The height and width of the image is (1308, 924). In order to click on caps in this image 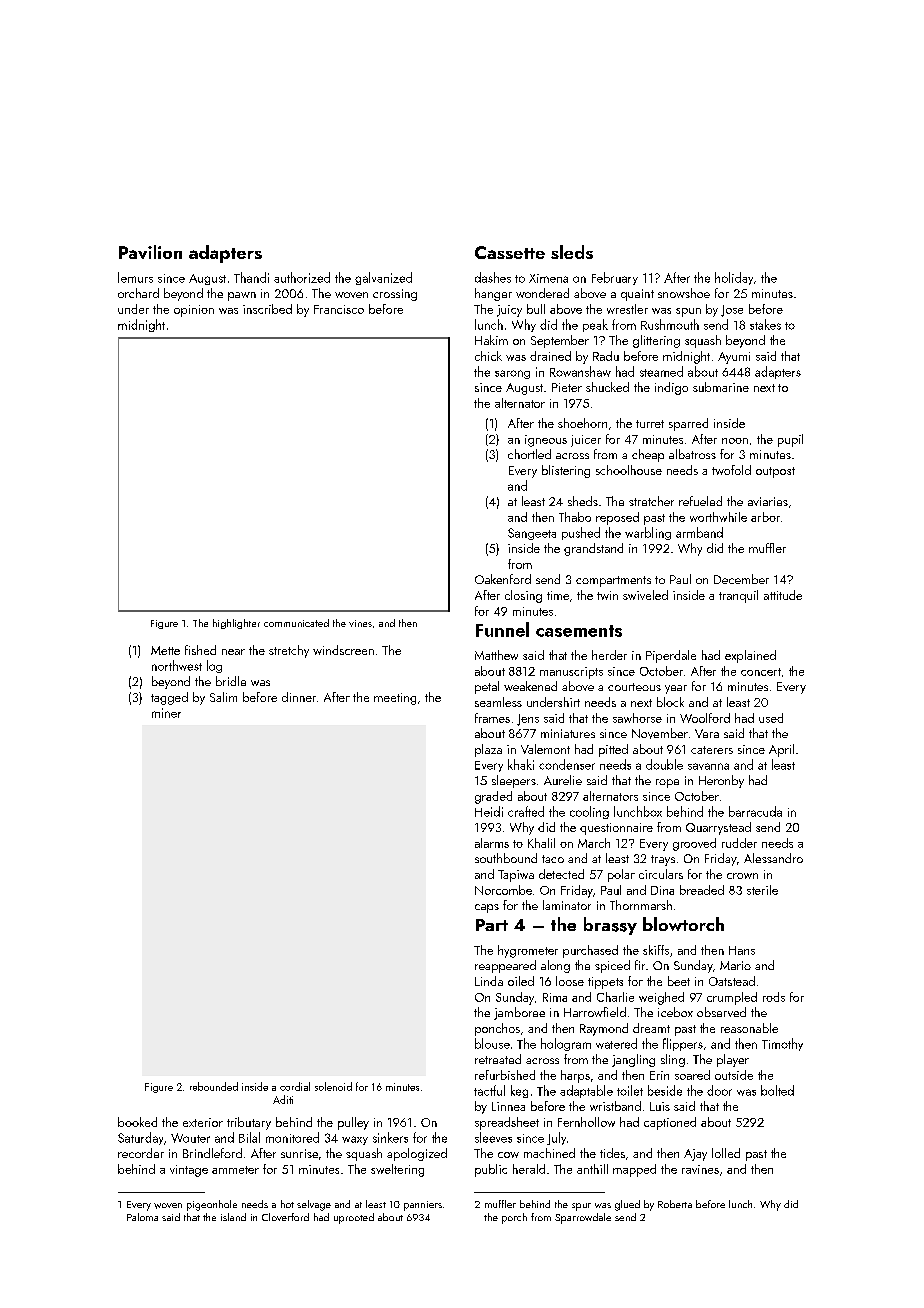, I will do `click(487, 908)`.
